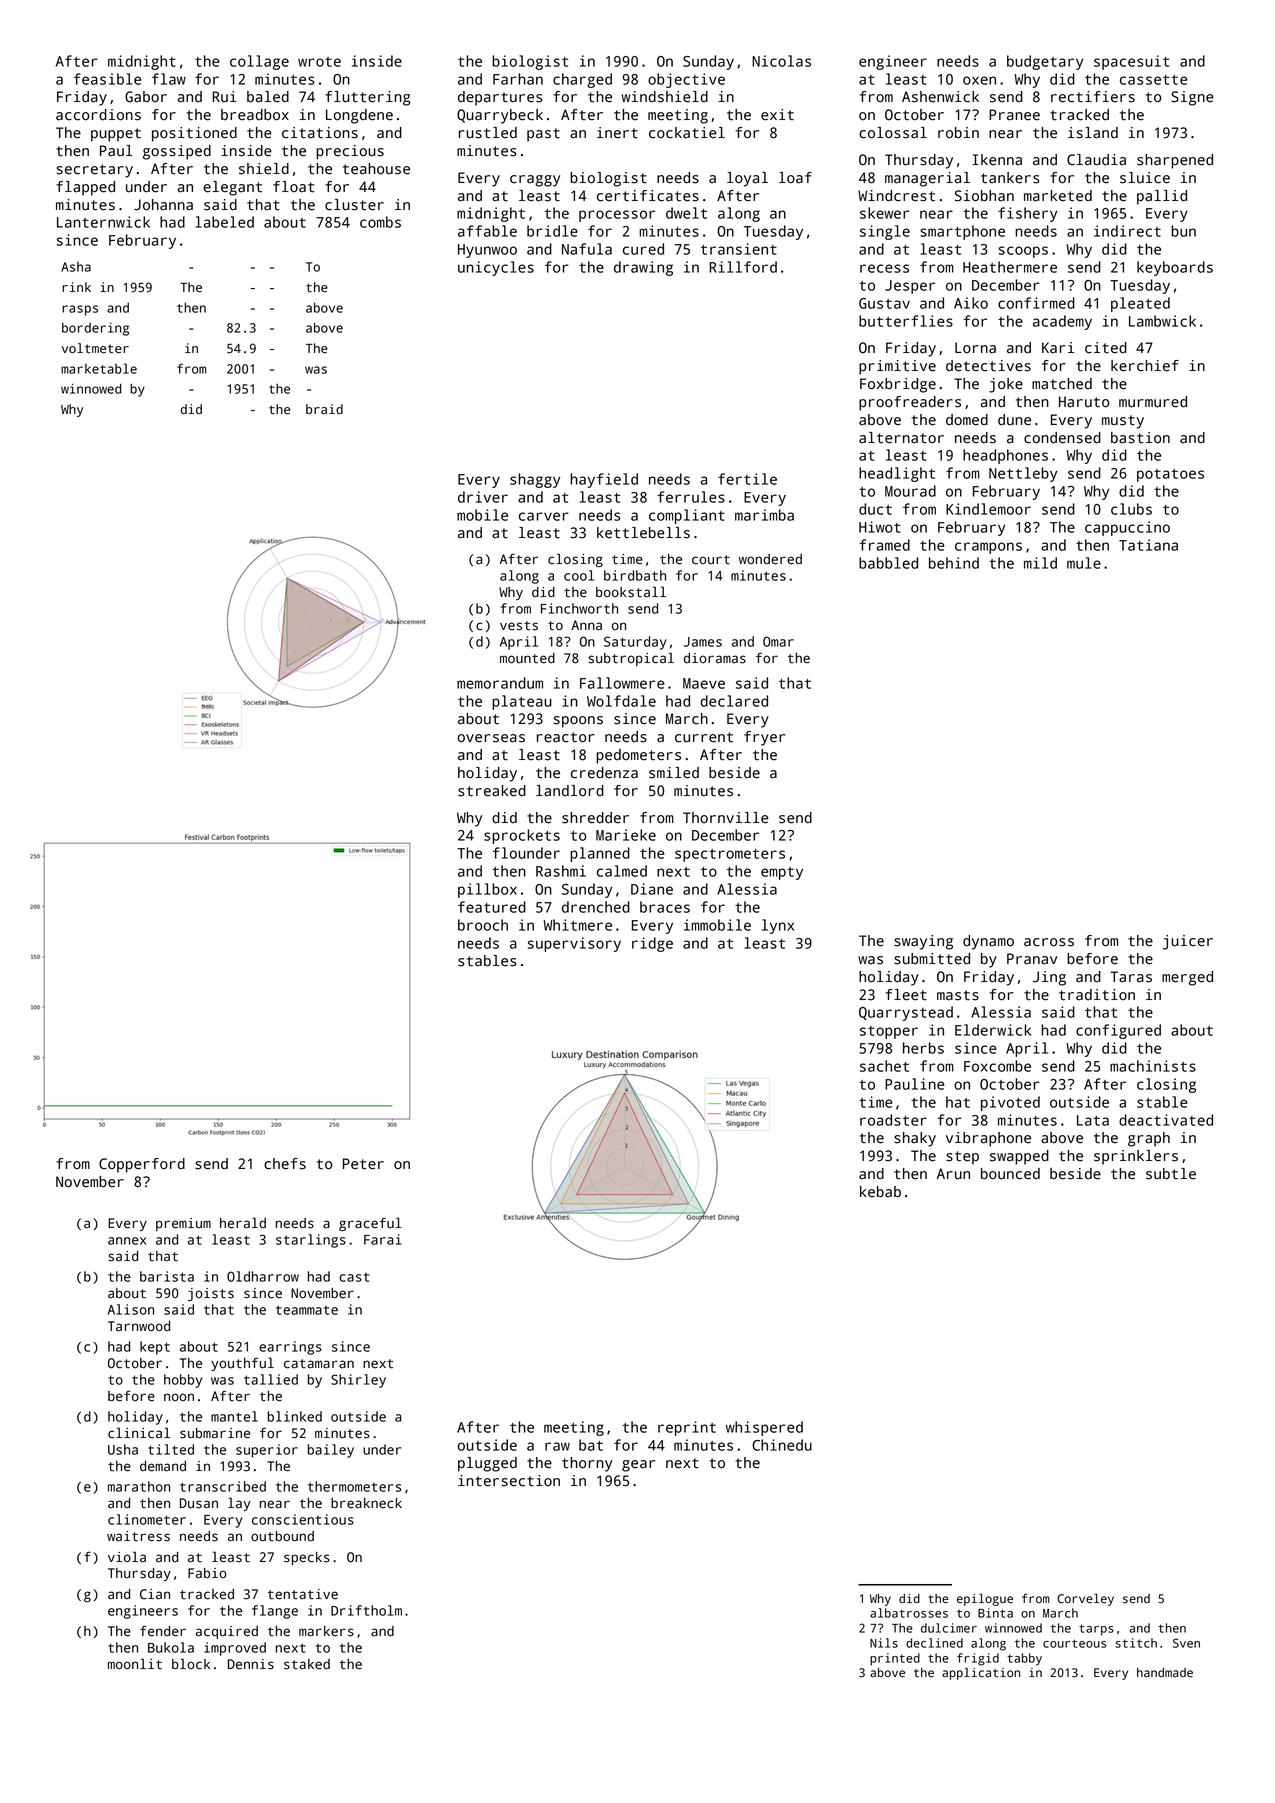 This screenshot has height=1803, width=1275. Describe the element at coordinates (1186, 1643) in the screenshot. I see `Sven` at that location.
